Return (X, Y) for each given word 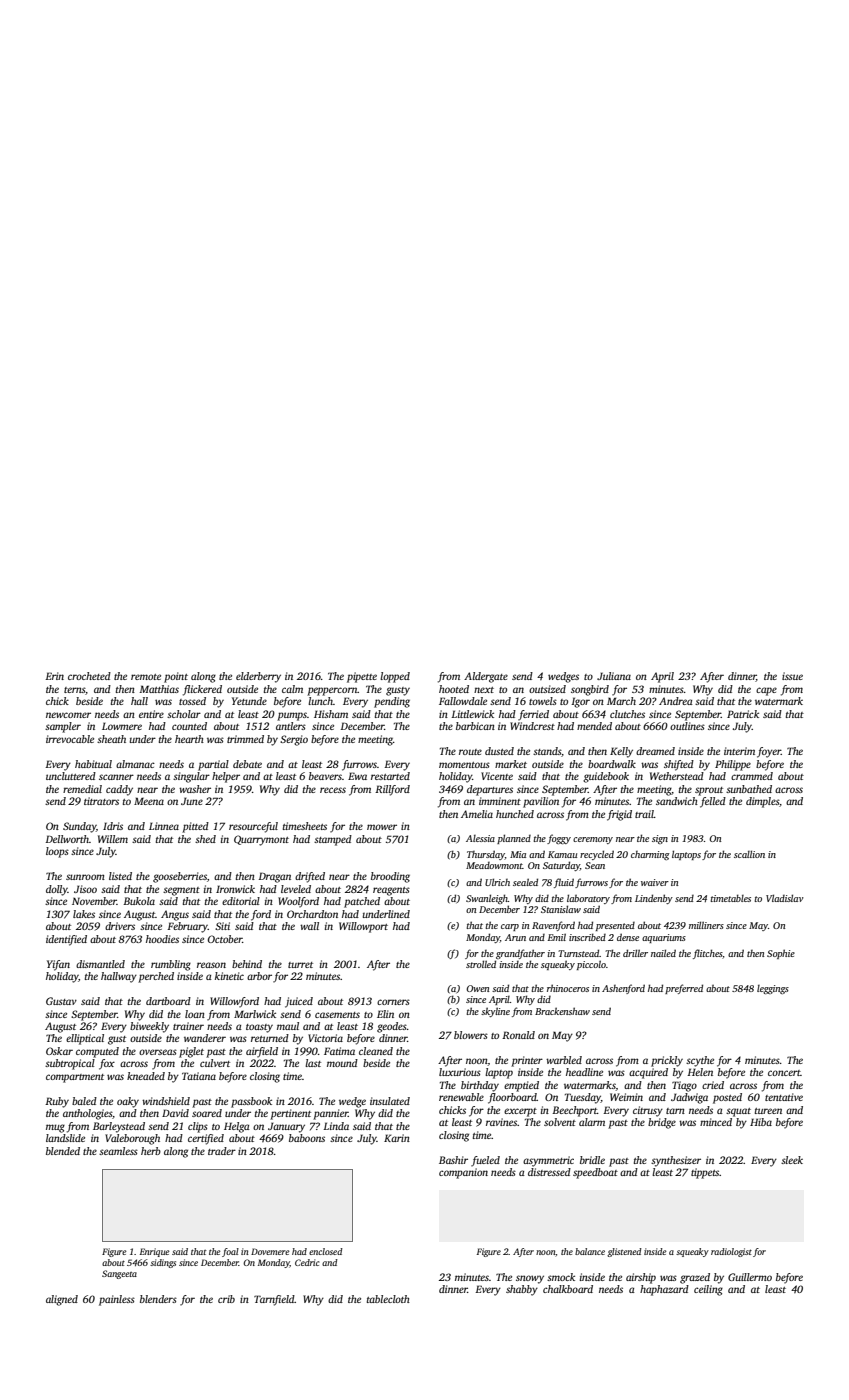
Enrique (155, 1252)
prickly (667, 1061)
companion (463, 1173)
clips (198, 1127)
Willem (113, 839)
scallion (749, 854)
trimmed (245, 739)
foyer (769, 752)
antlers (291, 726)
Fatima (339, 1051)
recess (333, 790)
